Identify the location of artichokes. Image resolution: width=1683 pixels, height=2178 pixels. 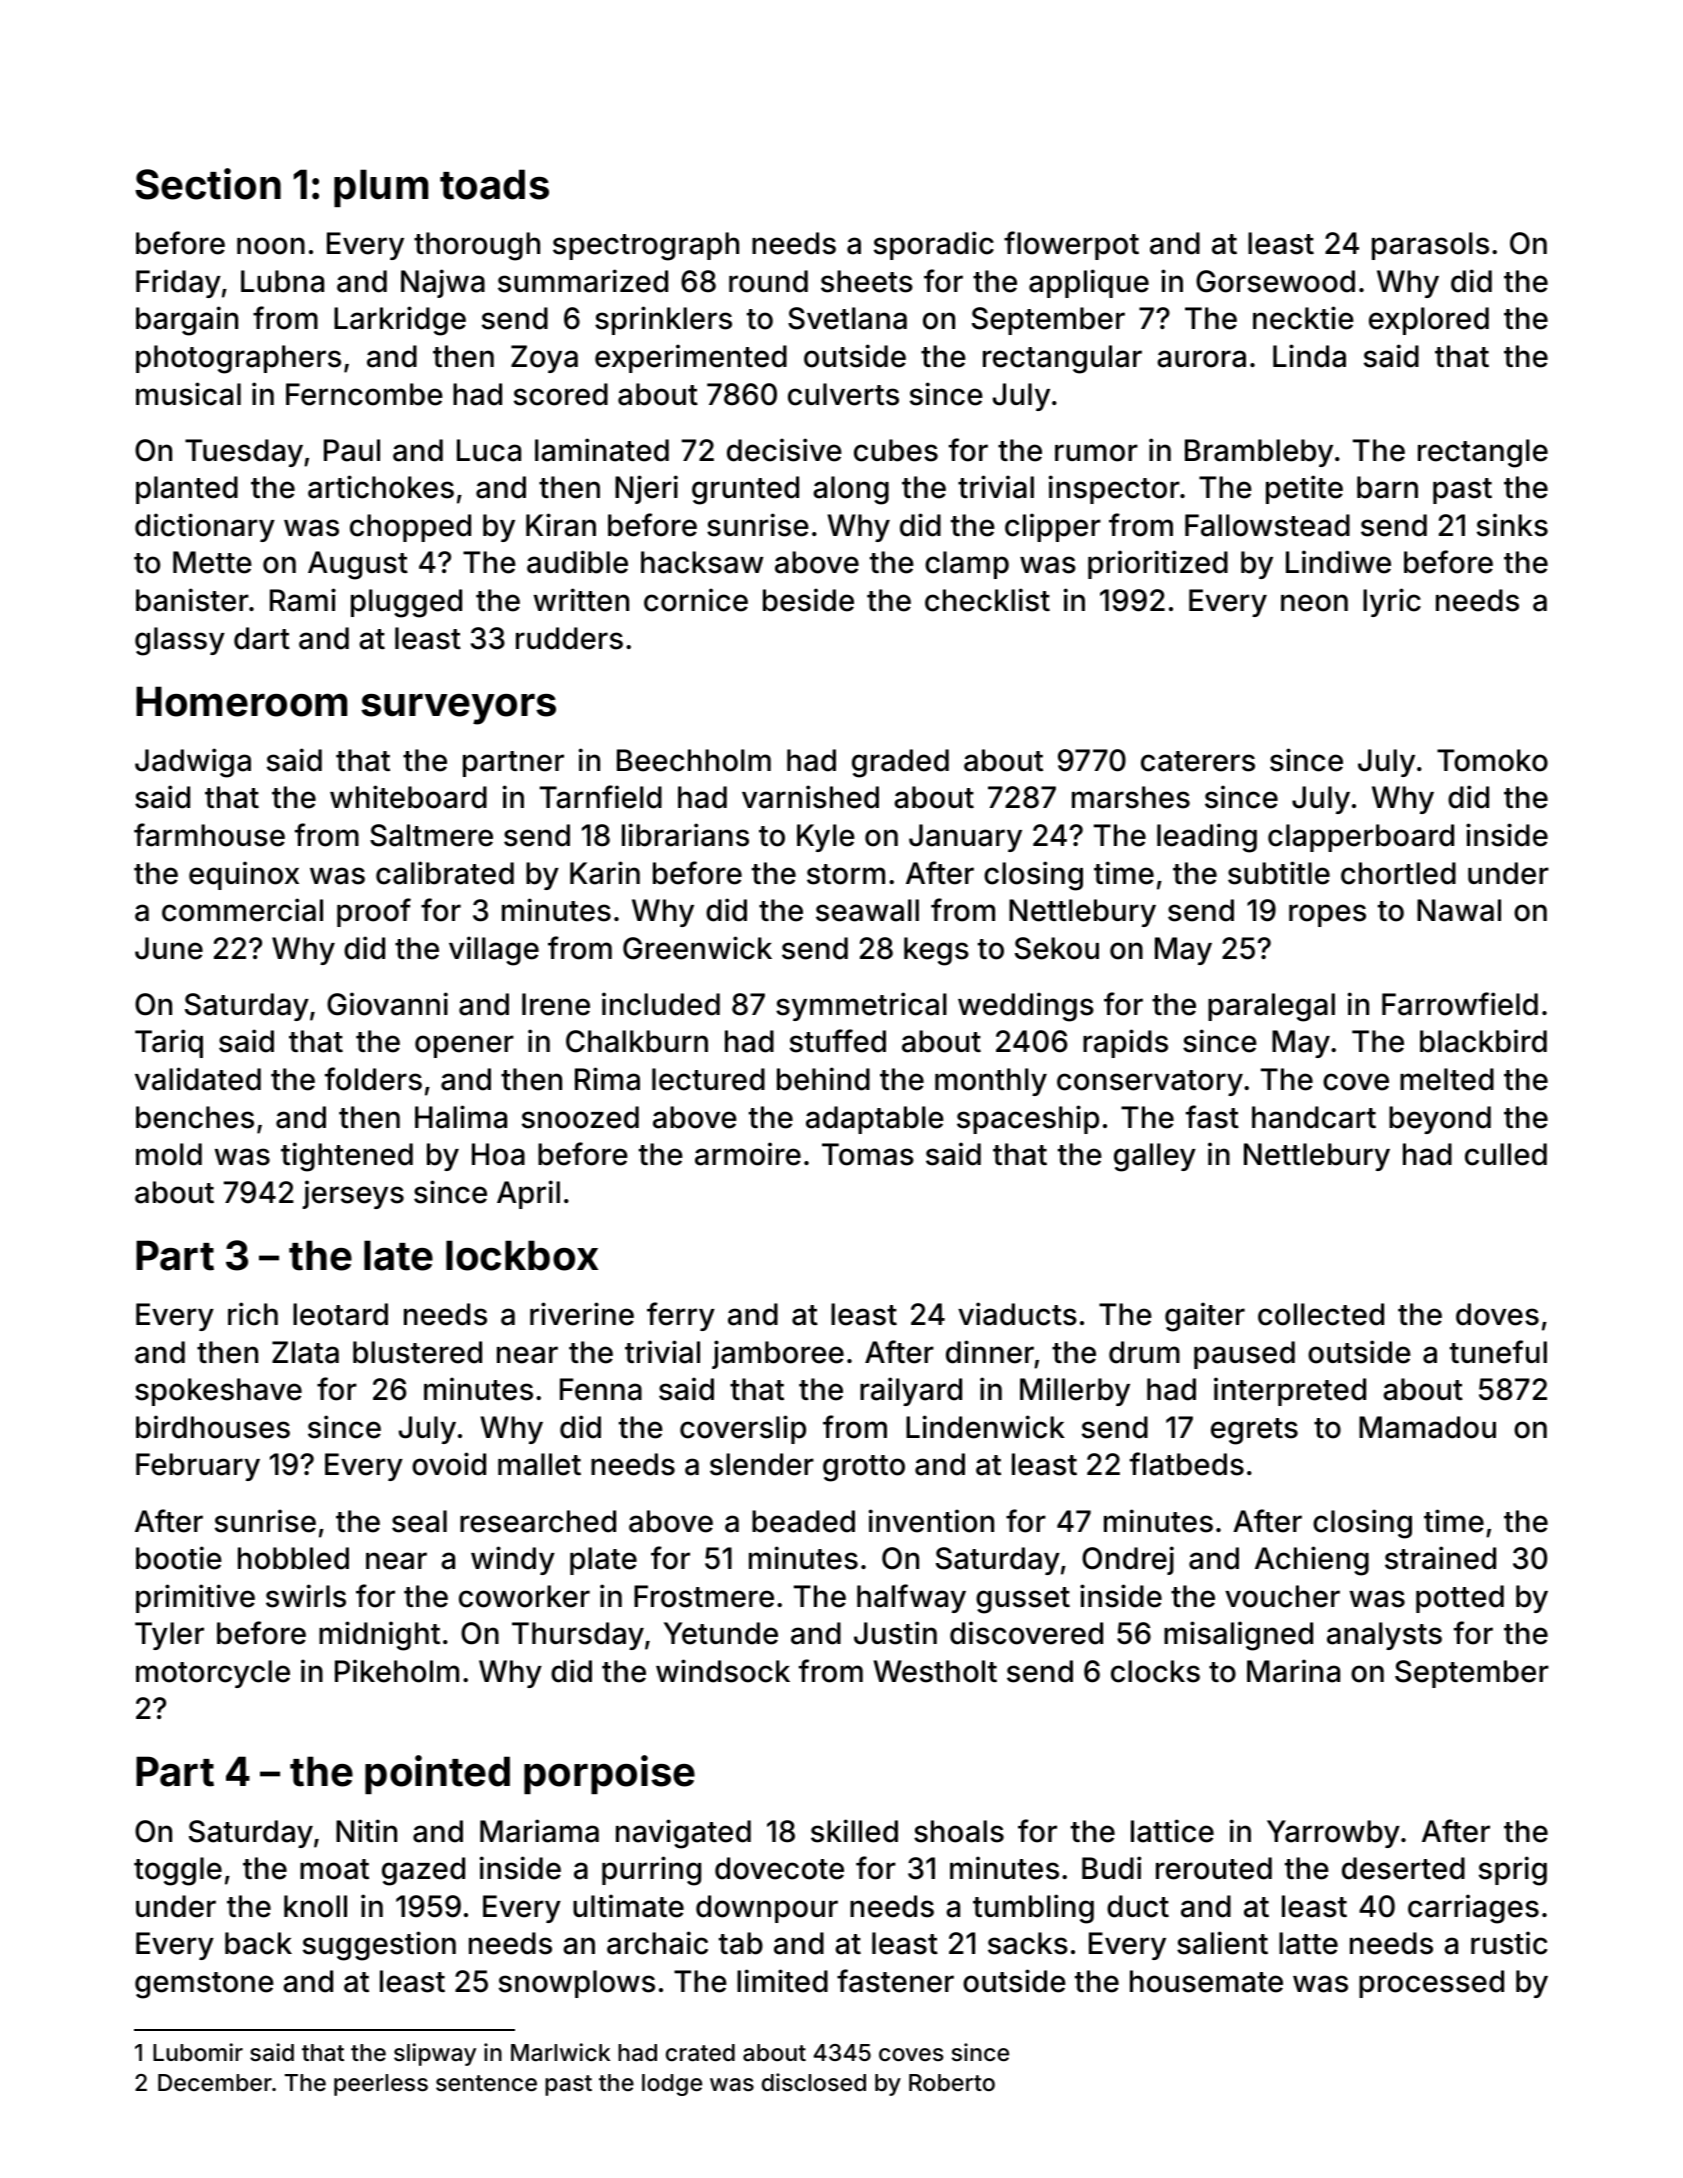
(381, 487).
